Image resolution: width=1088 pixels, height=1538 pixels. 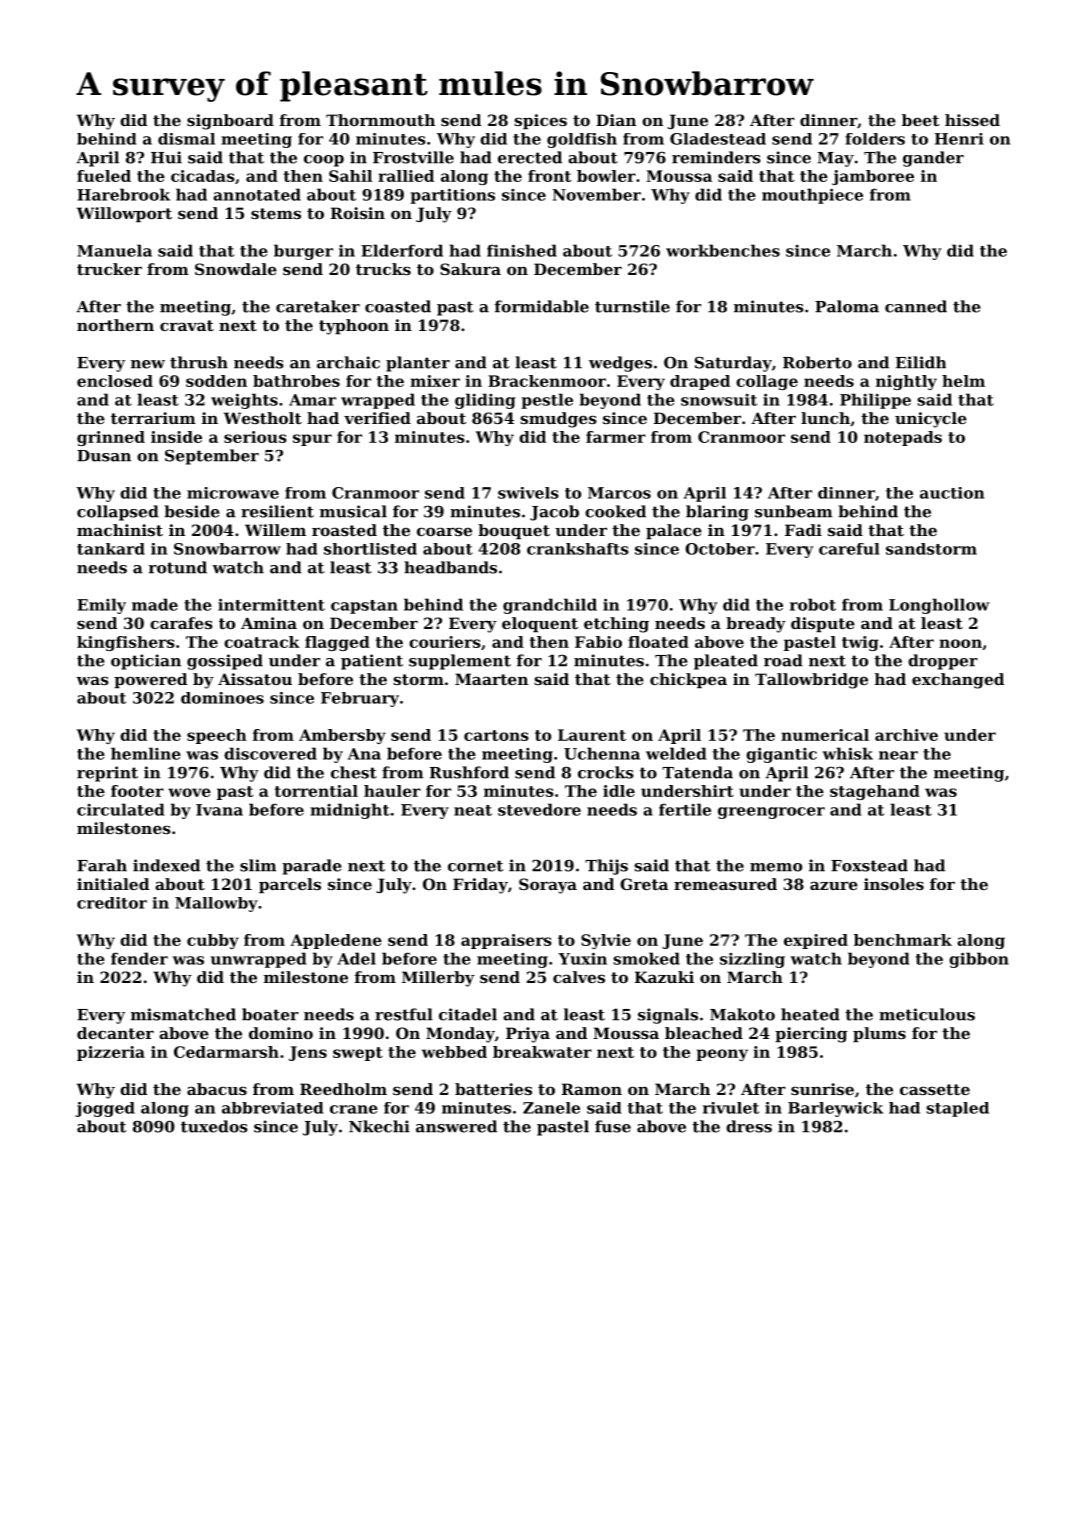 What do you see at coordinates (582, 140) in the page?
I see `goldfish` at bounding box center [582, 140].
